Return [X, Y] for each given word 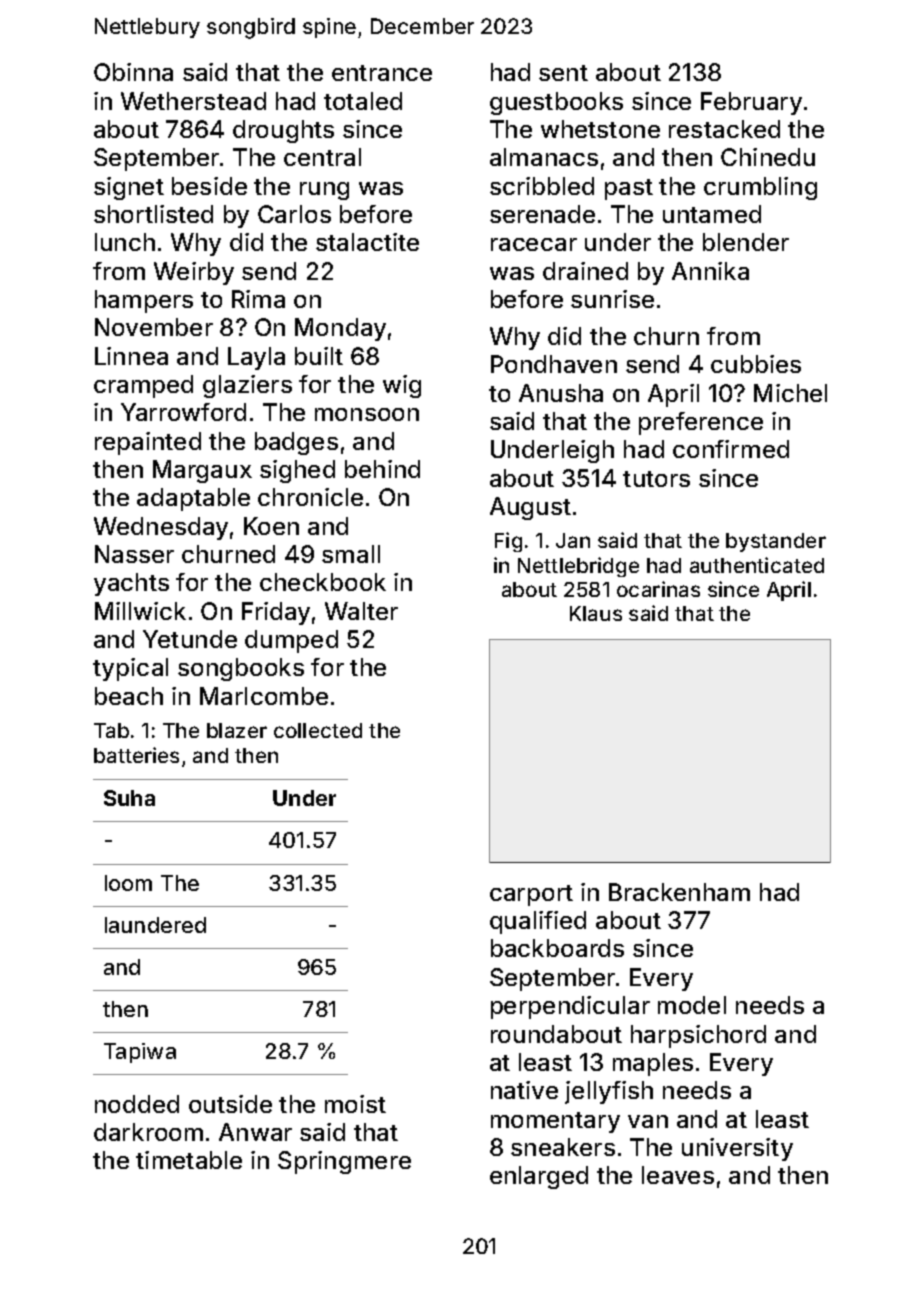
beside [209, 186]
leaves [678, 1175]
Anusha [561, 393]
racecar [534, 244]
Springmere [344, 1162]
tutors [656, 479]
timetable [189, 1160]
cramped [143, 386]
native [524, 1090]
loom [128, 883]
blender [746, 242]
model [692, 1005]
